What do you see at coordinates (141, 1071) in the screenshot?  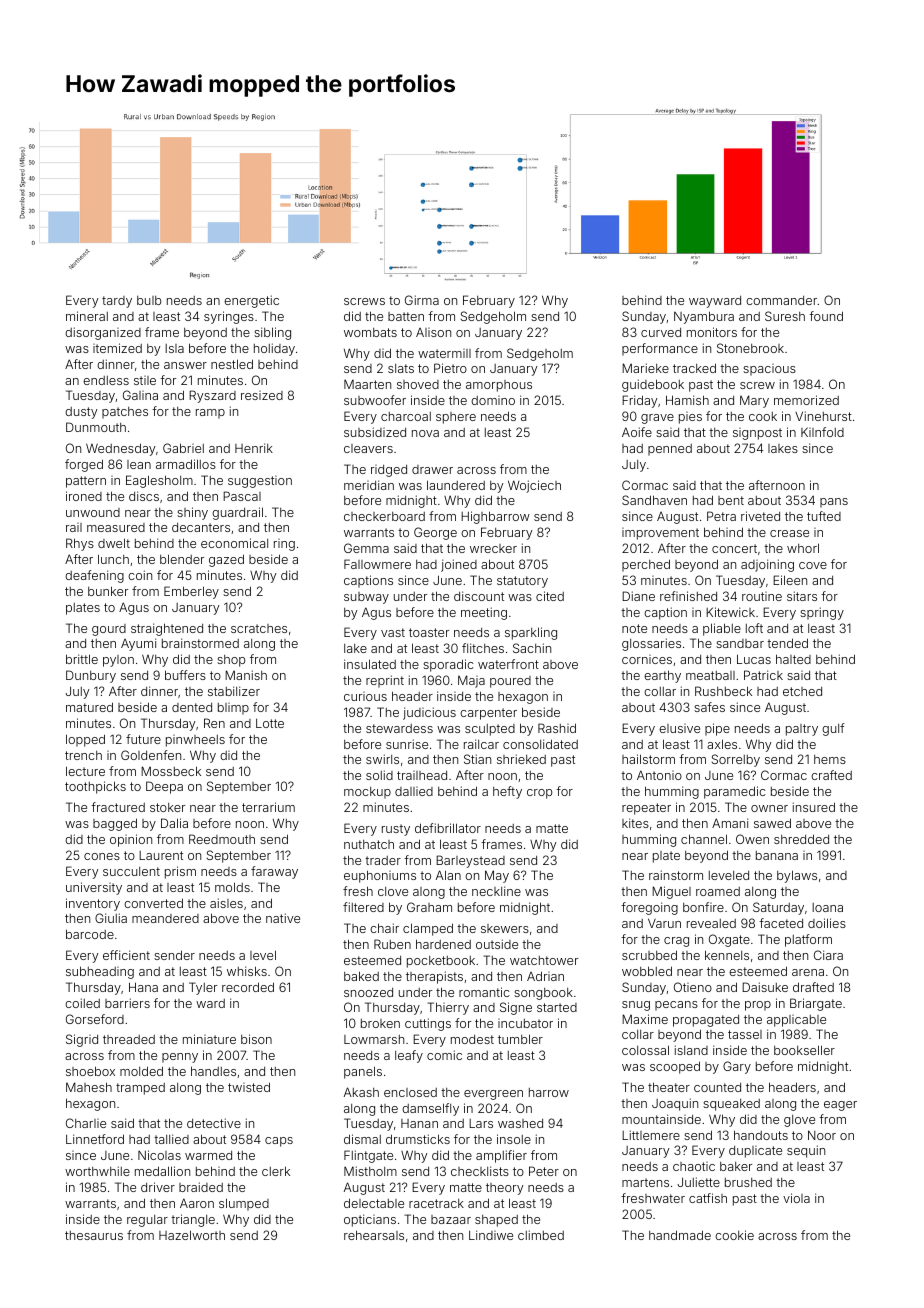 I see `molded` at bounding box center [141, 1071].
